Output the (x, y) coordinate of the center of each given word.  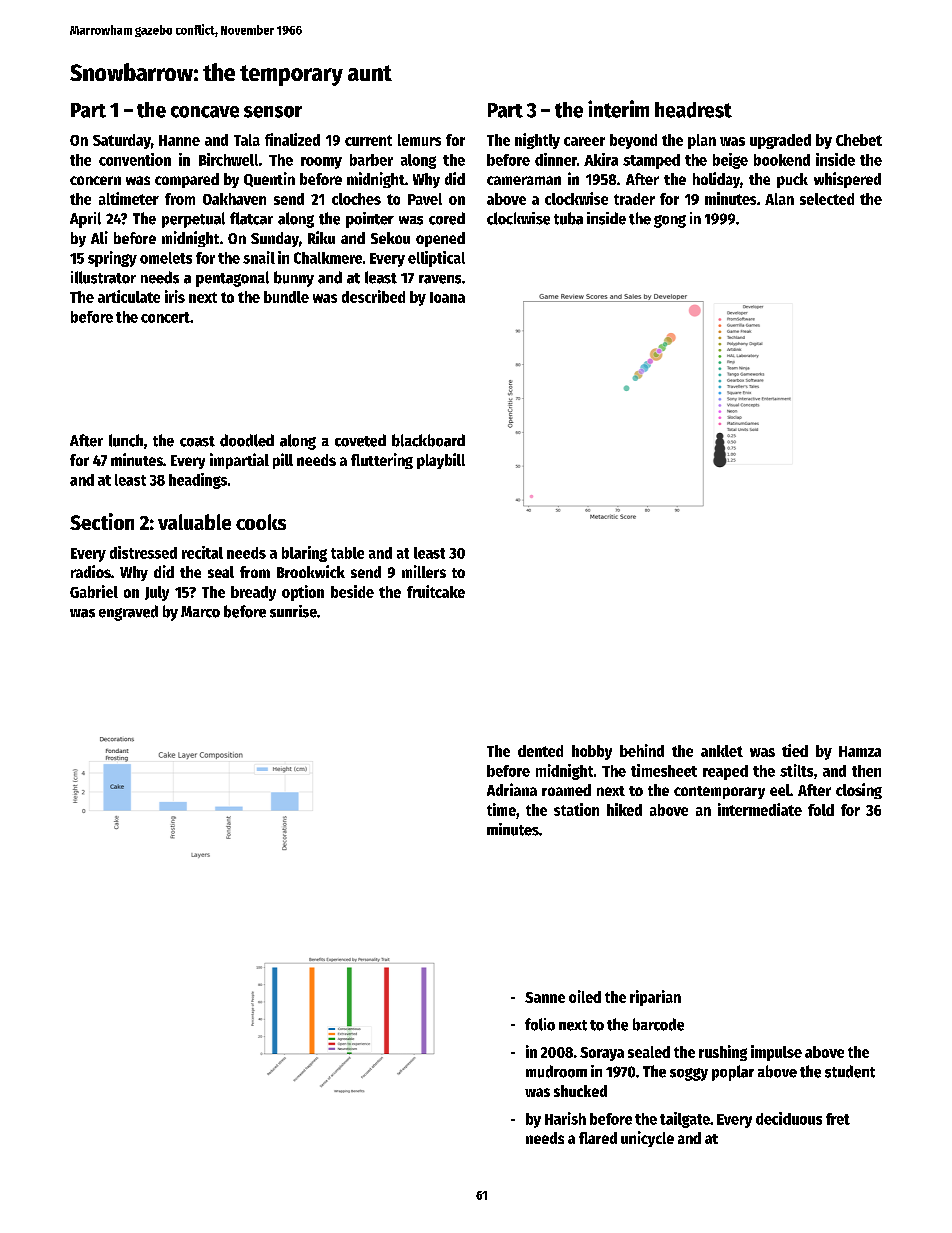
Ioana (447, 297)
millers (424, 571)
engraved (128, 613)
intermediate (760, 809)
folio (540, 1024)
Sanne (545, 997)
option (303, 593)
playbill (441, 461)
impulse (776, 1053)
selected (827, 199)
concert (165, 317)
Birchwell (228, 159)
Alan (779, 199)
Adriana (512, 789)
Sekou (390, 238)
